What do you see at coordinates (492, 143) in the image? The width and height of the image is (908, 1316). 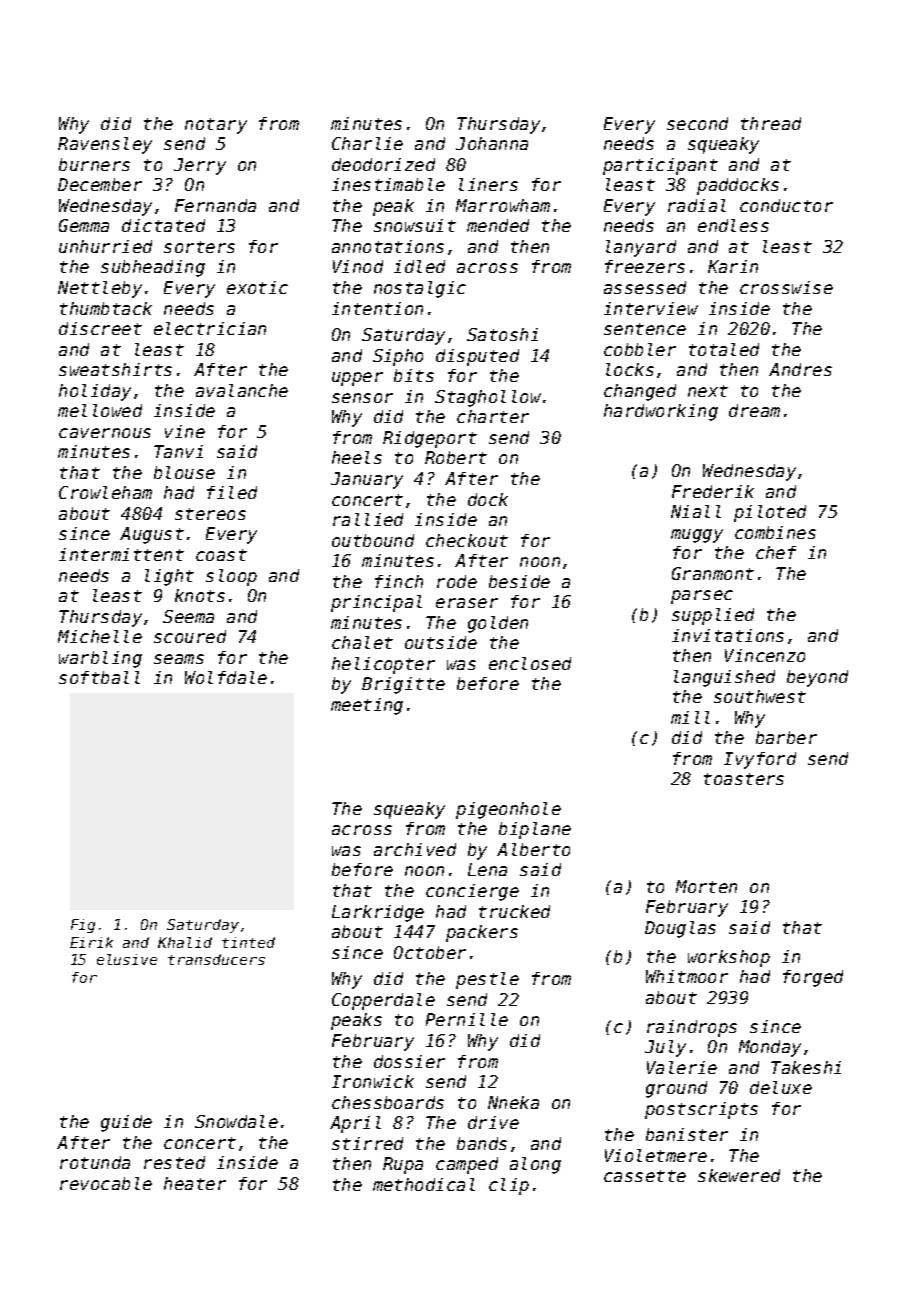 I see `Johanna` at bounding box center [492, 143].
